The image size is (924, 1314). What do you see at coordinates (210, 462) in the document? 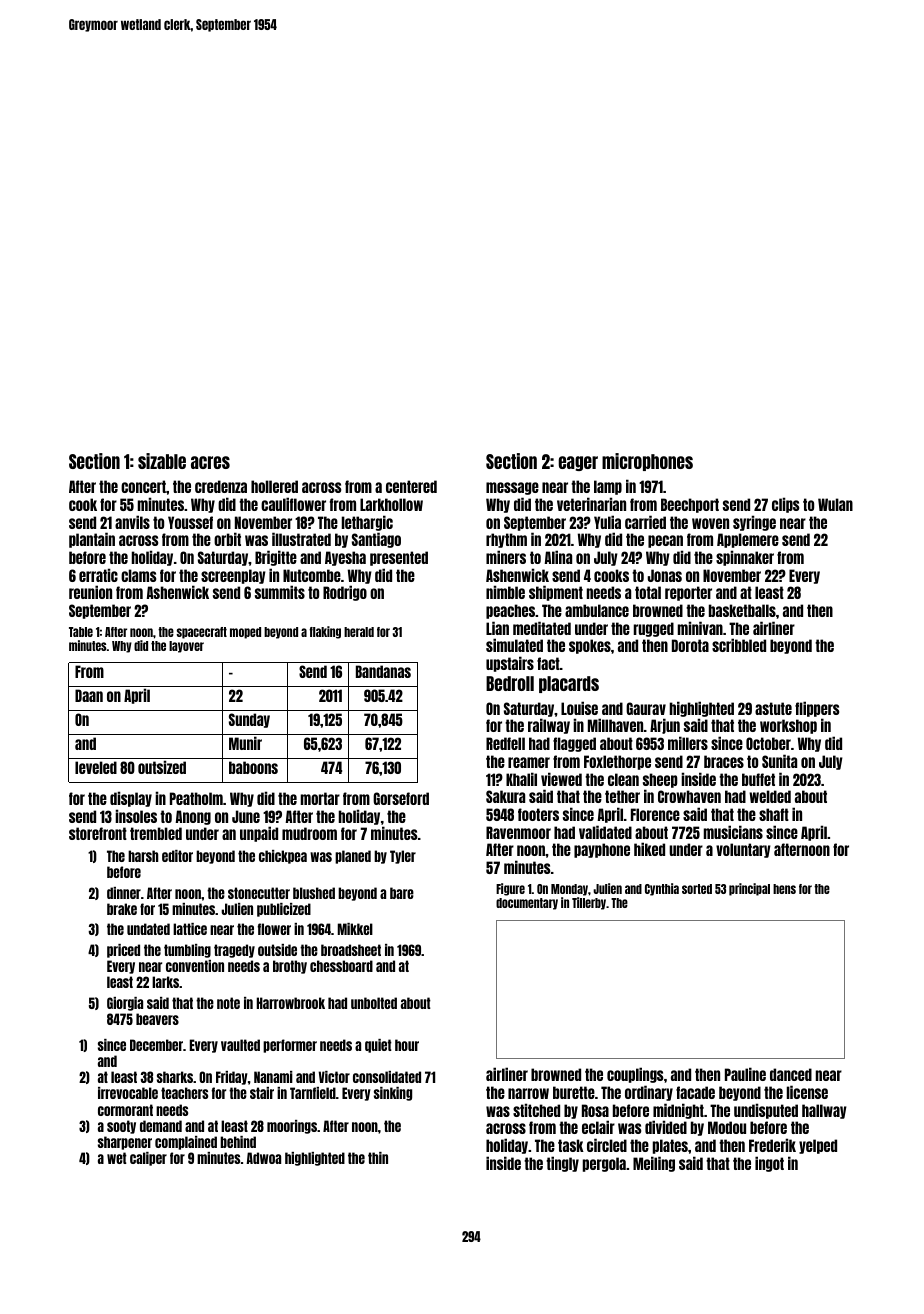
I see `acres` at bounding box center [210, 462].
